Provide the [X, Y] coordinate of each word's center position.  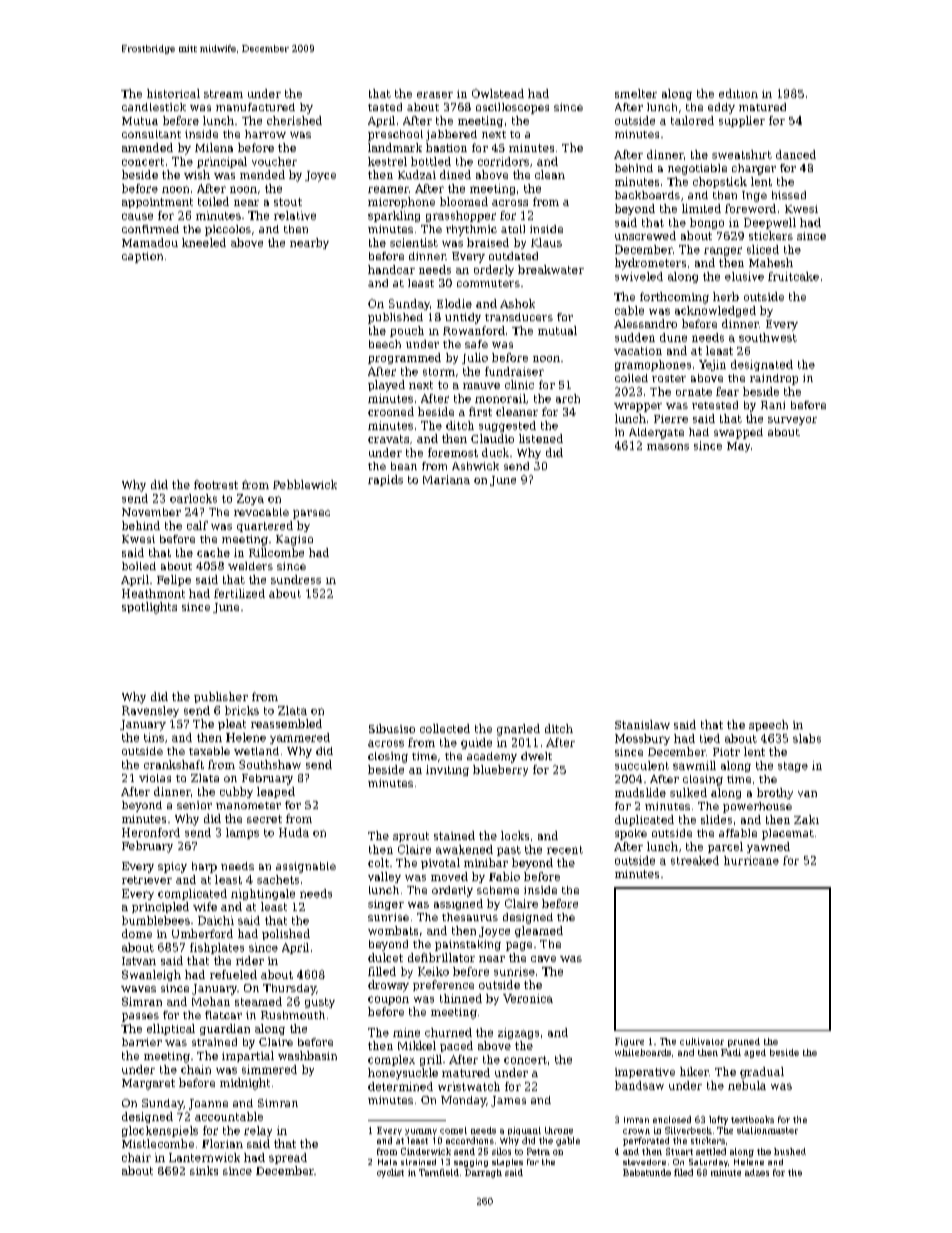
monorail [500, 398]
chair [136, 1157]
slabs [807, 738]
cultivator [702, 1041]
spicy [172, 867]
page [519, 946]
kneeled [204, 242]
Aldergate [656, 433]
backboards [647, 195]
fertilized [239, 593]
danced [796, 154]
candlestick [154, 107]
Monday [463, 1101]
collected [445, 728]
